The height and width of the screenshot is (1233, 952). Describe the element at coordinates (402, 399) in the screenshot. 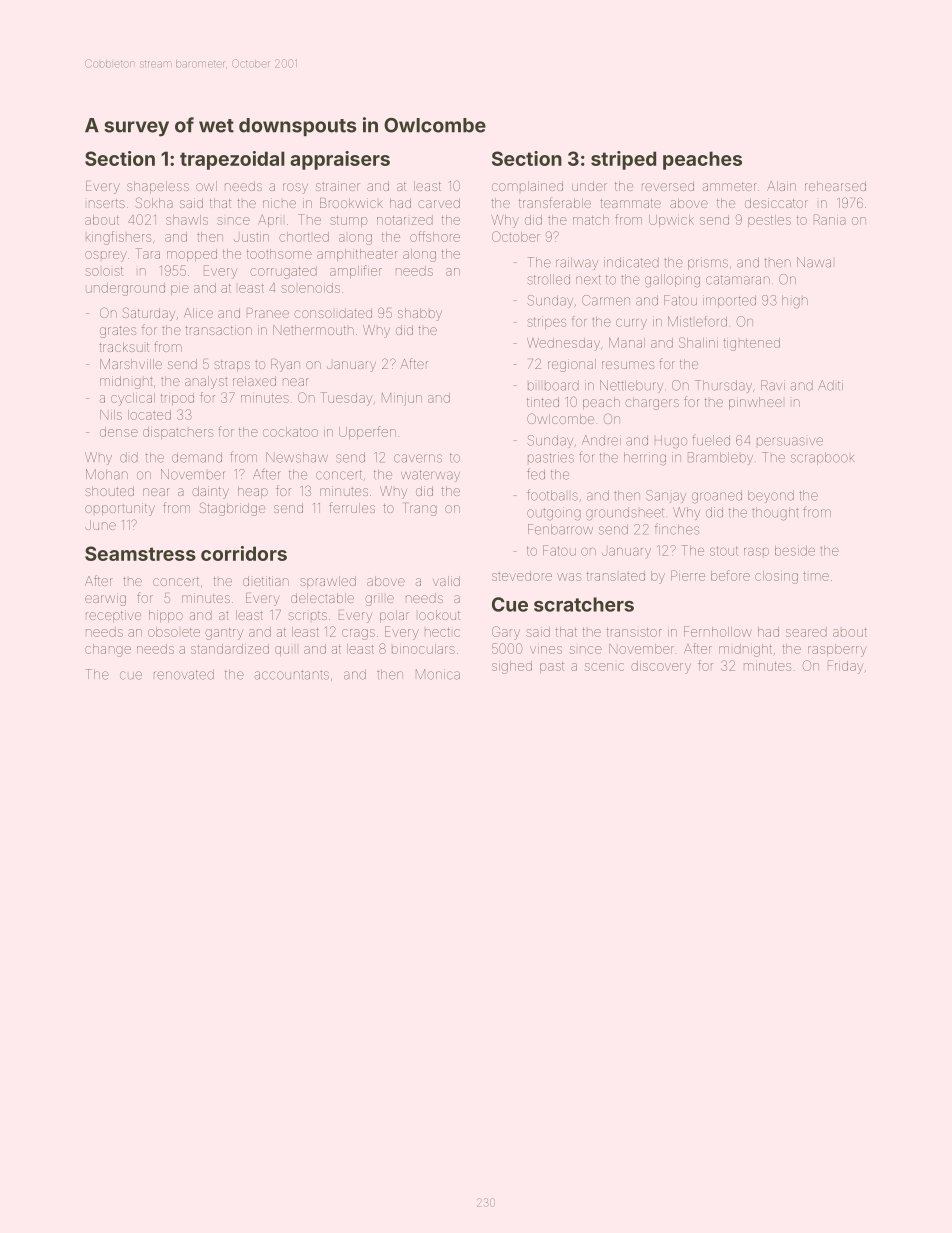

I see `Minjun` at that location.
